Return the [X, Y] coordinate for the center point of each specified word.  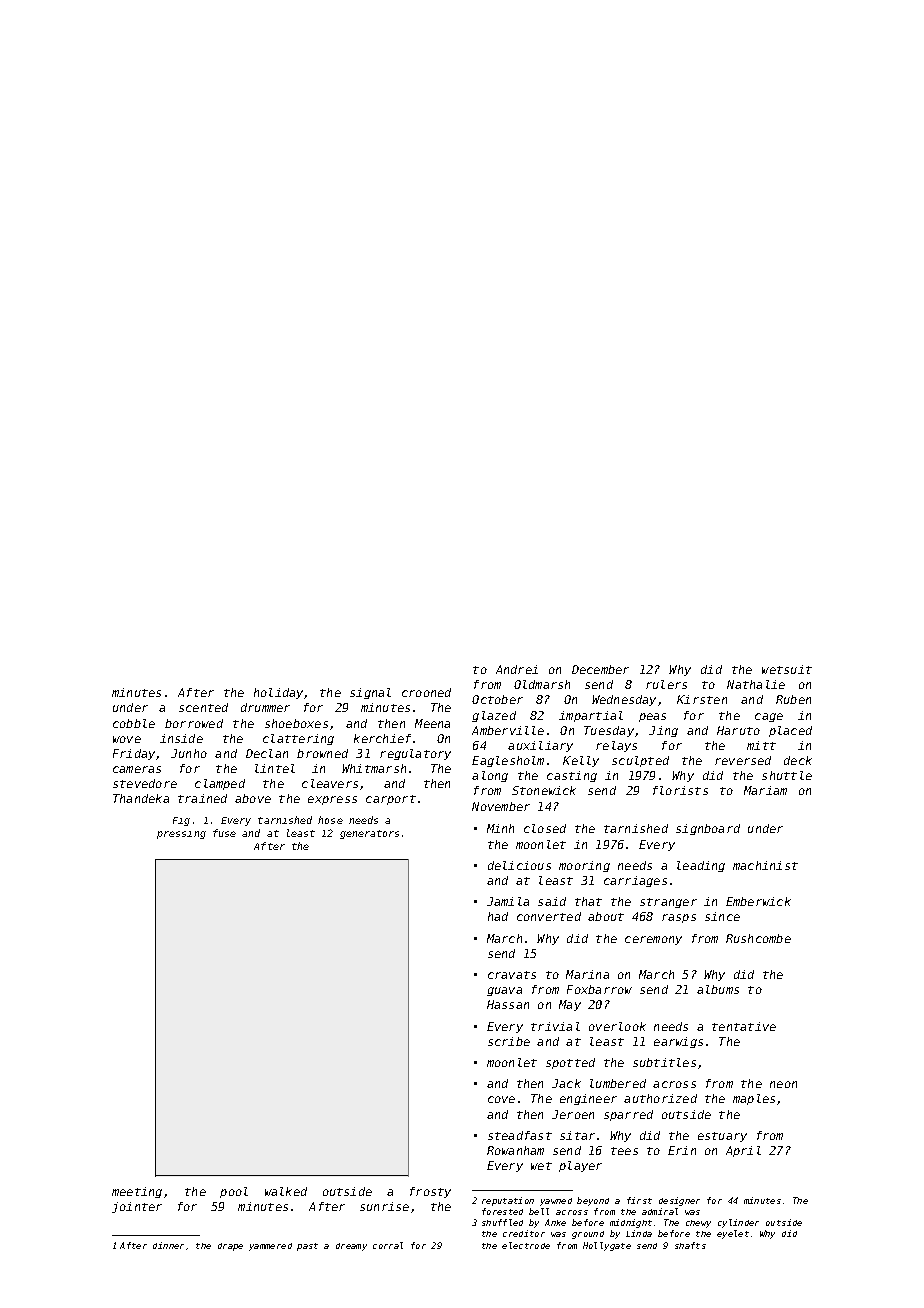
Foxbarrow [599, 989]
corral [388, 1245]
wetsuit [787, 669]
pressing [181, 835]
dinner [168, 1245]
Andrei [517, 669]
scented [203, 707]
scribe [509, 1041]
